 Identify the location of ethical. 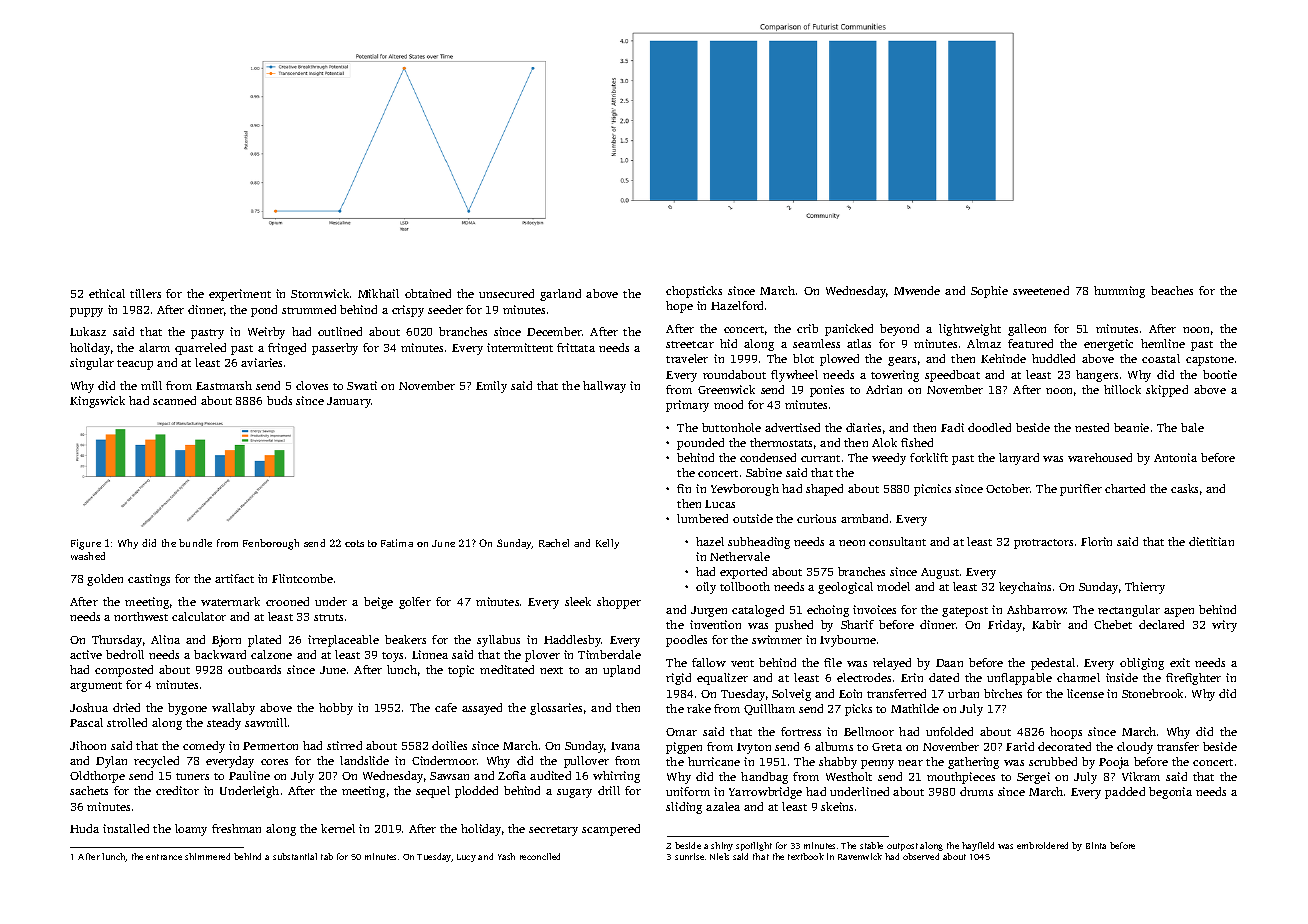
(107, 293).
